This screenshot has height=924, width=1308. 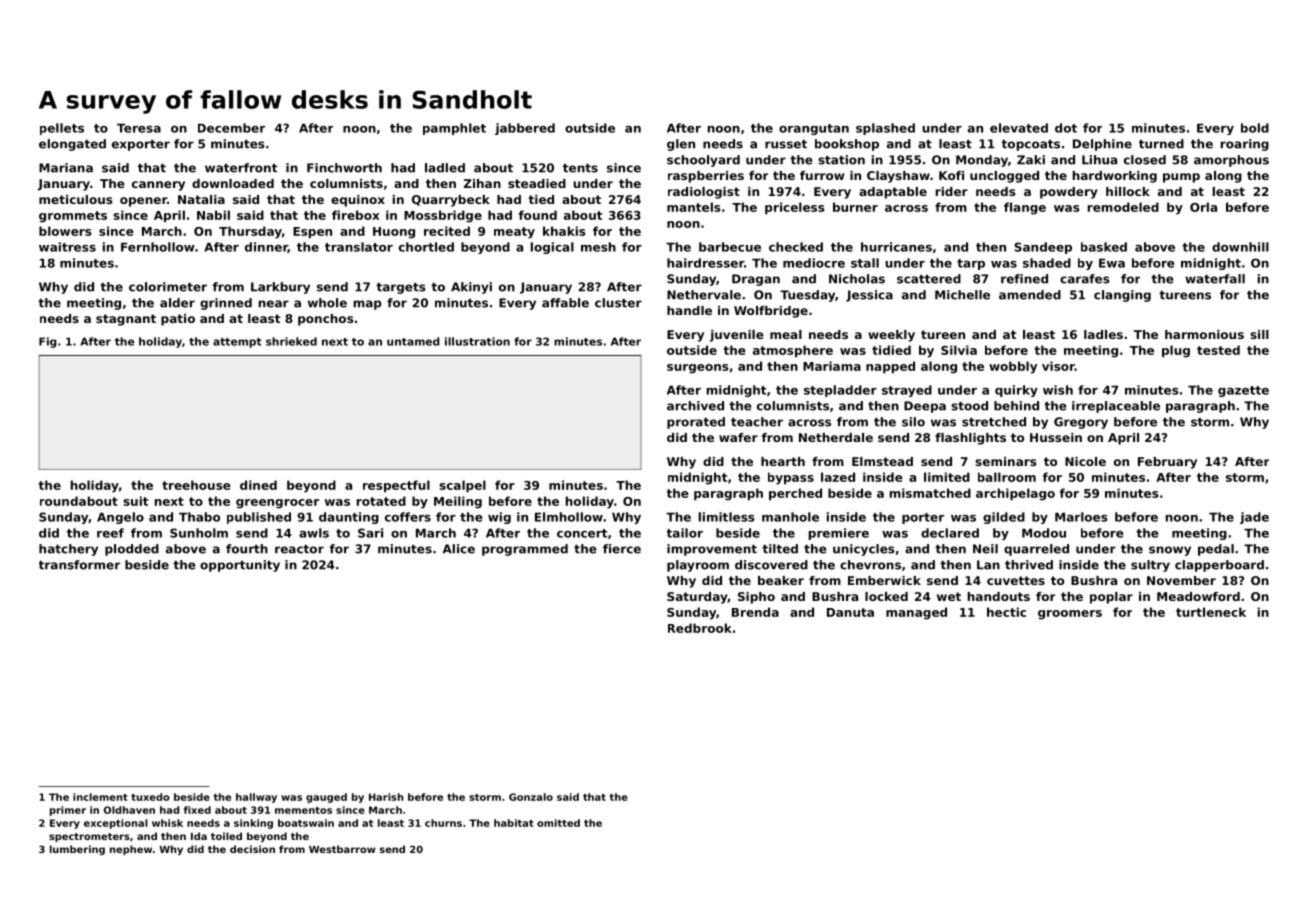 I want to click on programmed, so click(x=525, y=550).
